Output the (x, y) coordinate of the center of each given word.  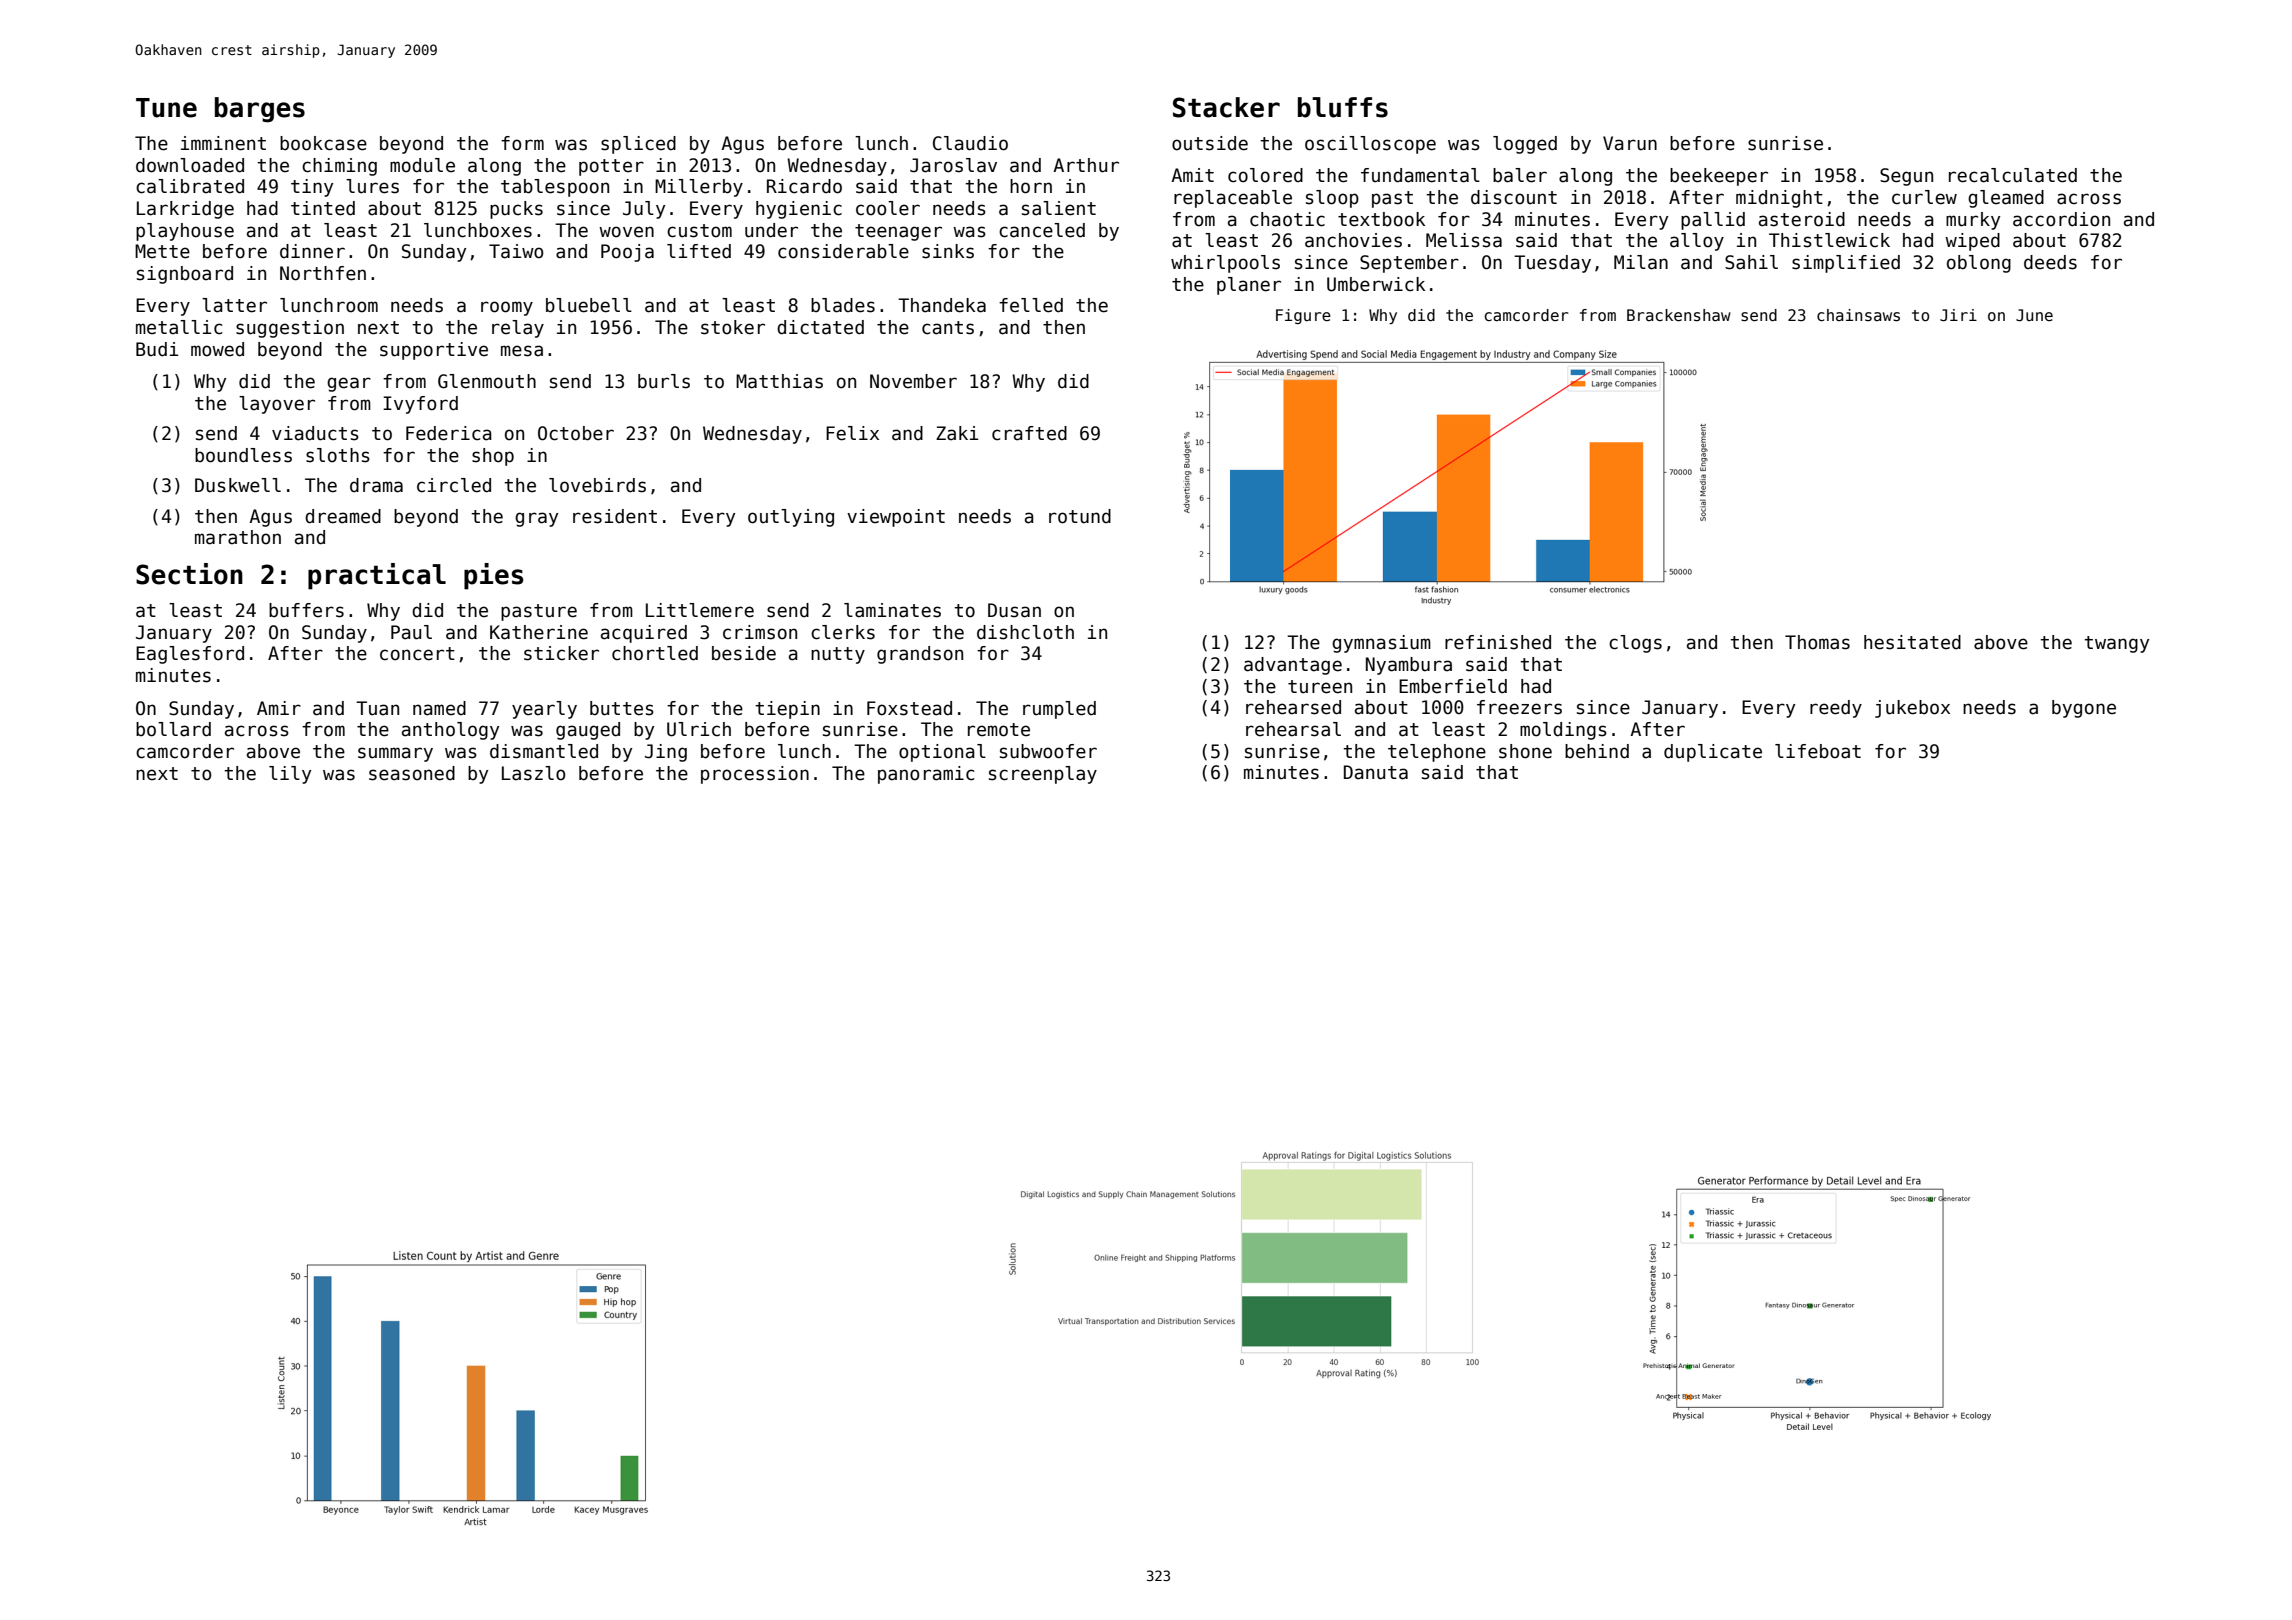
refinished (1498, 642)
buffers (306, 610)
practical (377, 576)
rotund (1080, 516)
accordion (2061, 219)
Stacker (1226, 107)
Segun (1906, 177)
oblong (1979, 264)
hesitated (1912, 642)
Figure (1303, 316)
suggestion (290, 329)
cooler (888, 208)
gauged (588, 731)
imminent (223, 143)
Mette (162, 251)
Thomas (1817, 642)
